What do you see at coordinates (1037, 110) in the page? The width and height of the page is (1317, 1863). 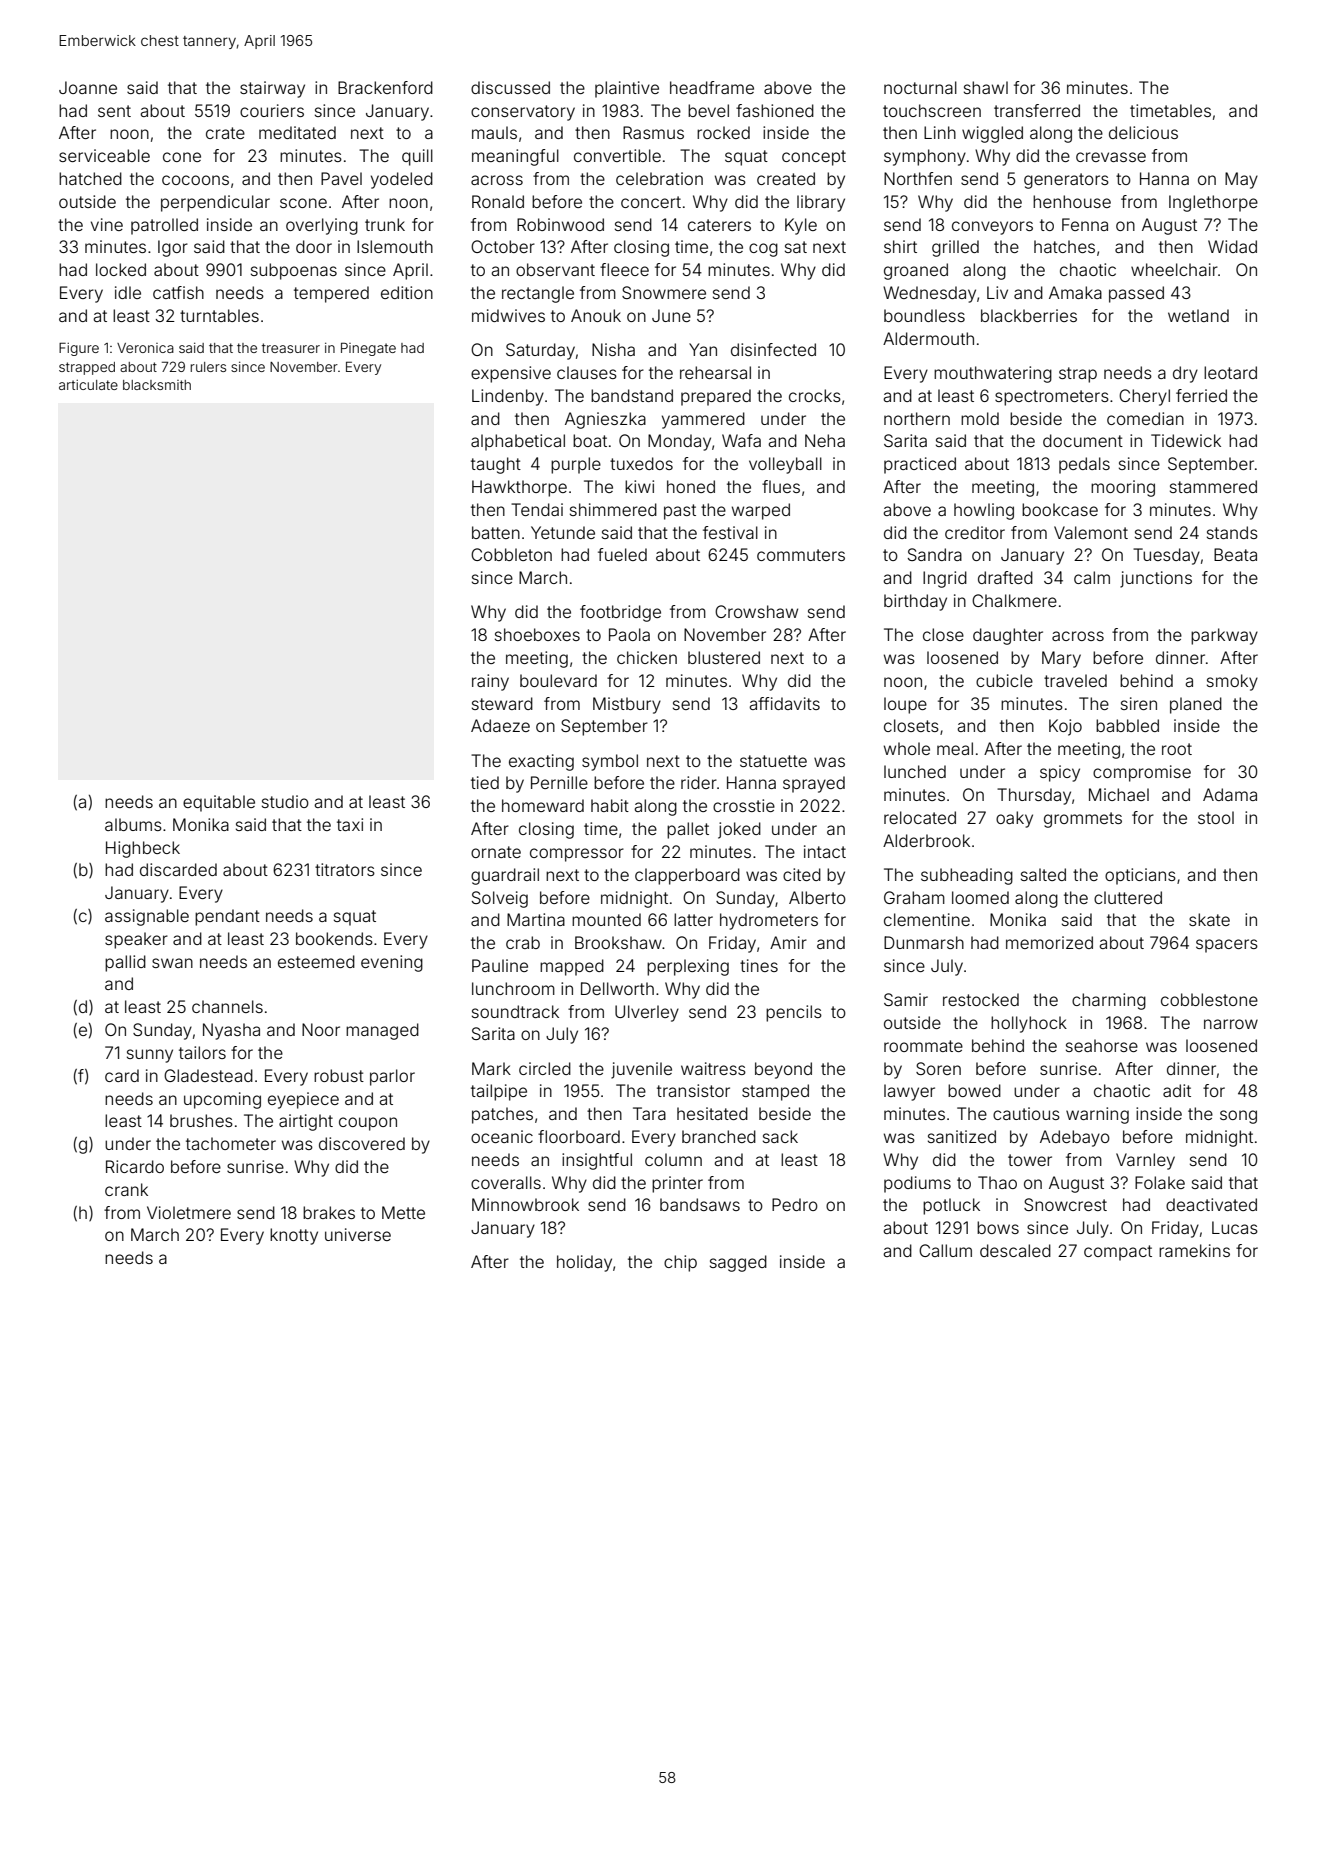 I see `transferred` at bounding box center [1037, 110].
